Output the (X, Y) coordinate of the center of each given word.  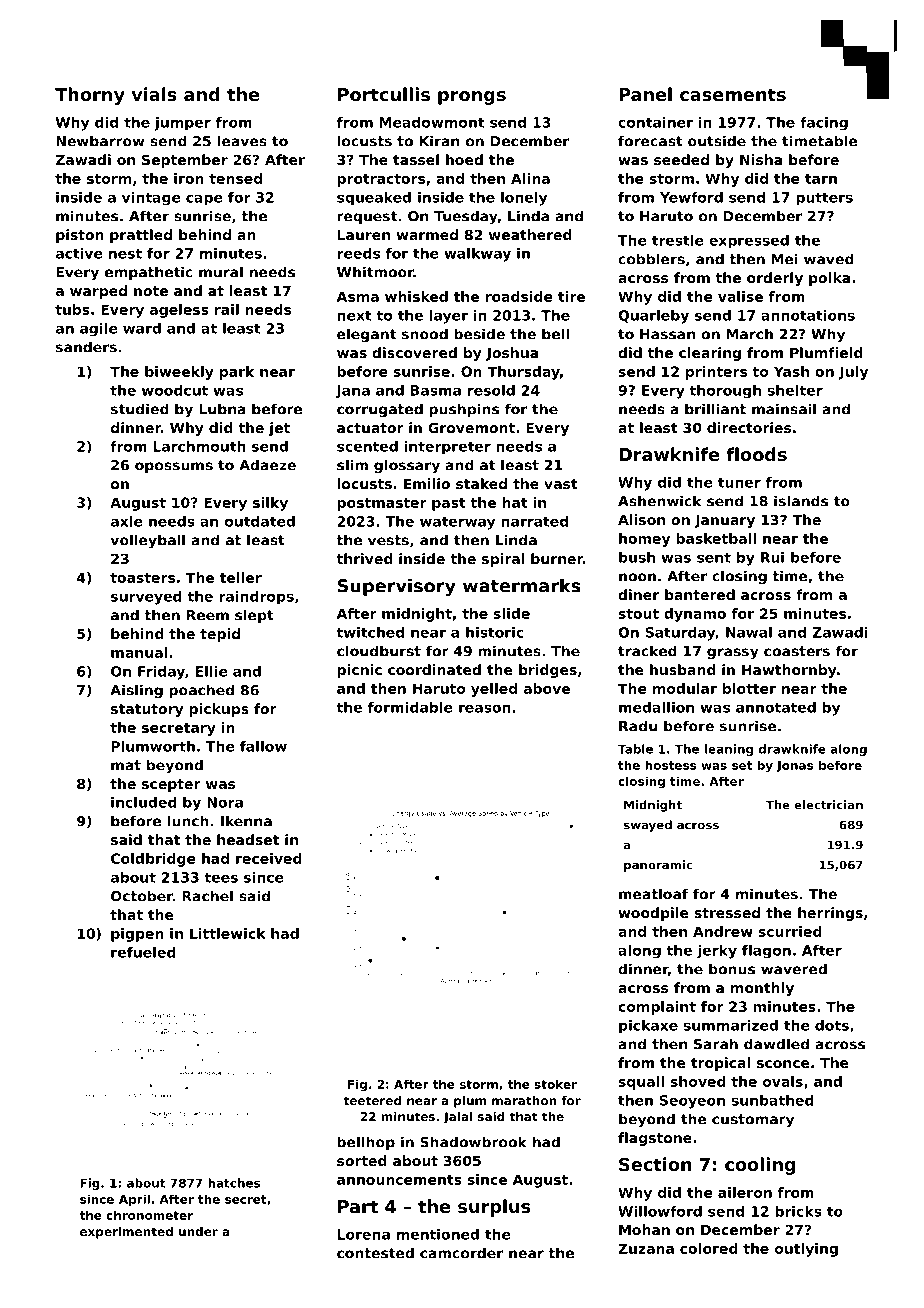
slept (254, 616)
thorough (725, 392)
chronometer (149, 1215)
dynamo (695, 615)
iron (189, 178)
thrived (364, 558)
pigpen (137, 935)
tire (571, 296)
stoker (555, 1084)
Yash (791, 371)
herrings (830, 914)
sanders (86, 347)
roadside (519, 296)
